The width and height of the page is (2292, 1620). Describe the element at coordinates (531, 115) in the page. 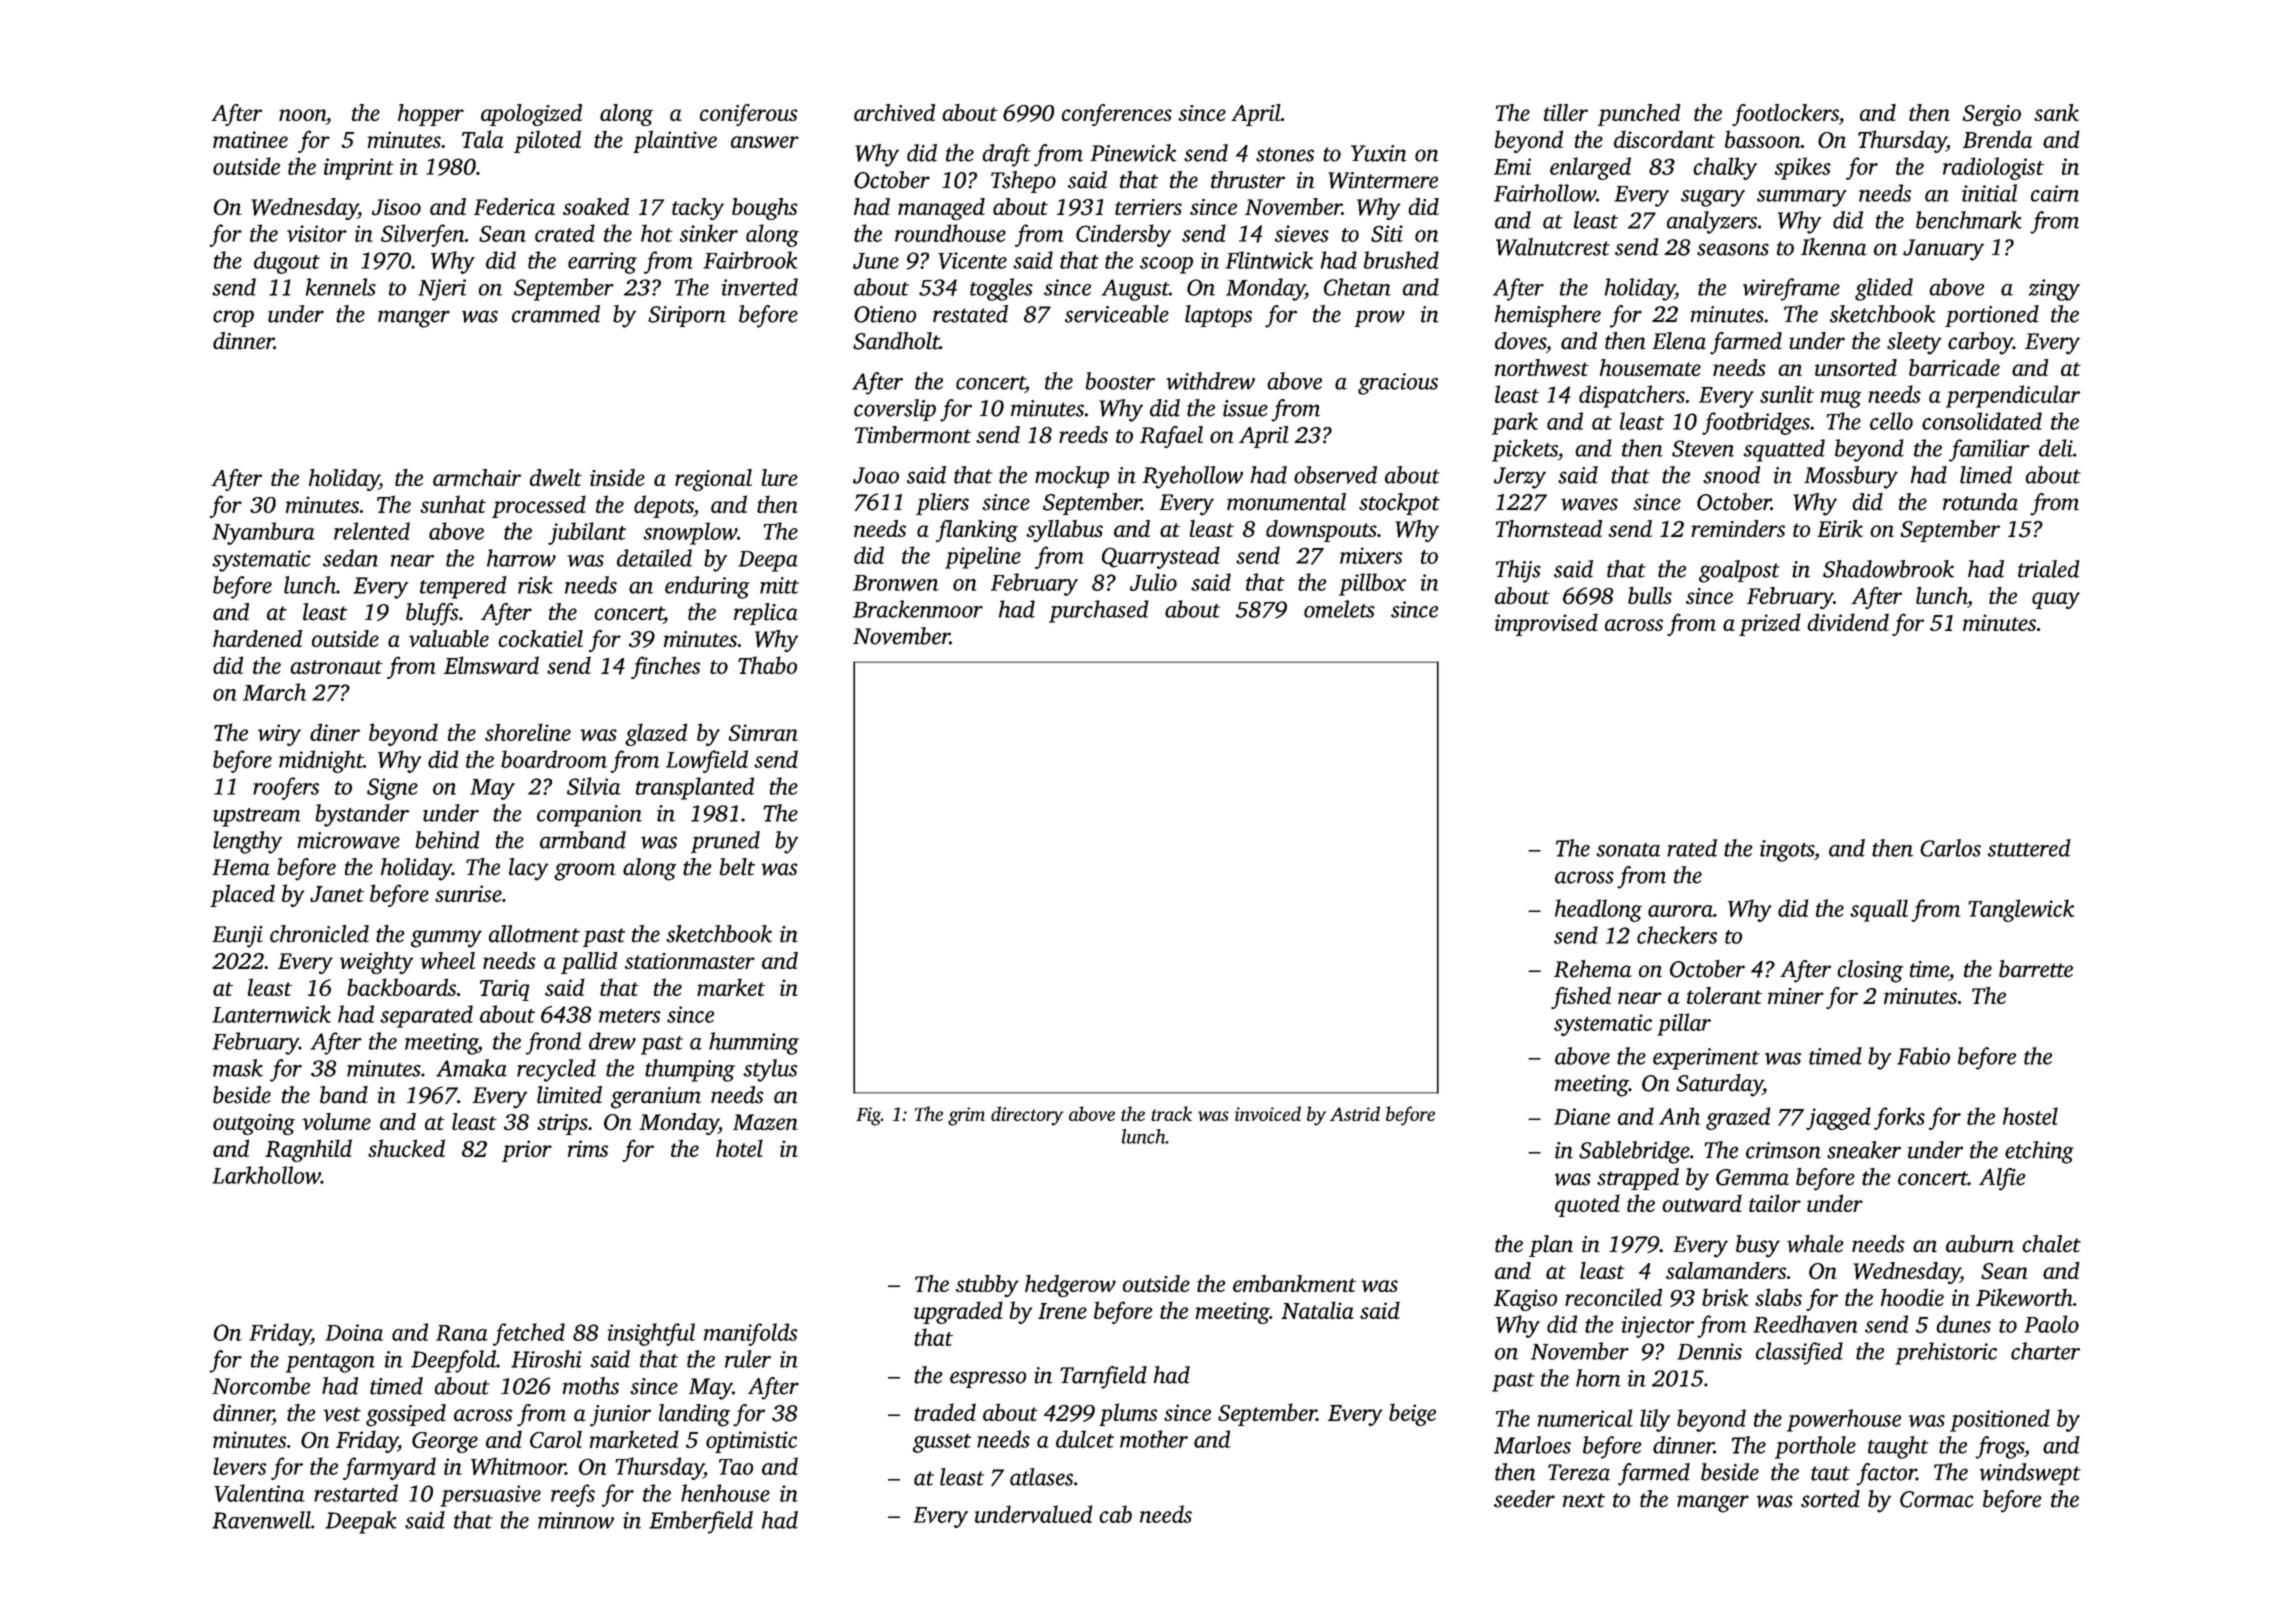

I see `apologized` at that location.
